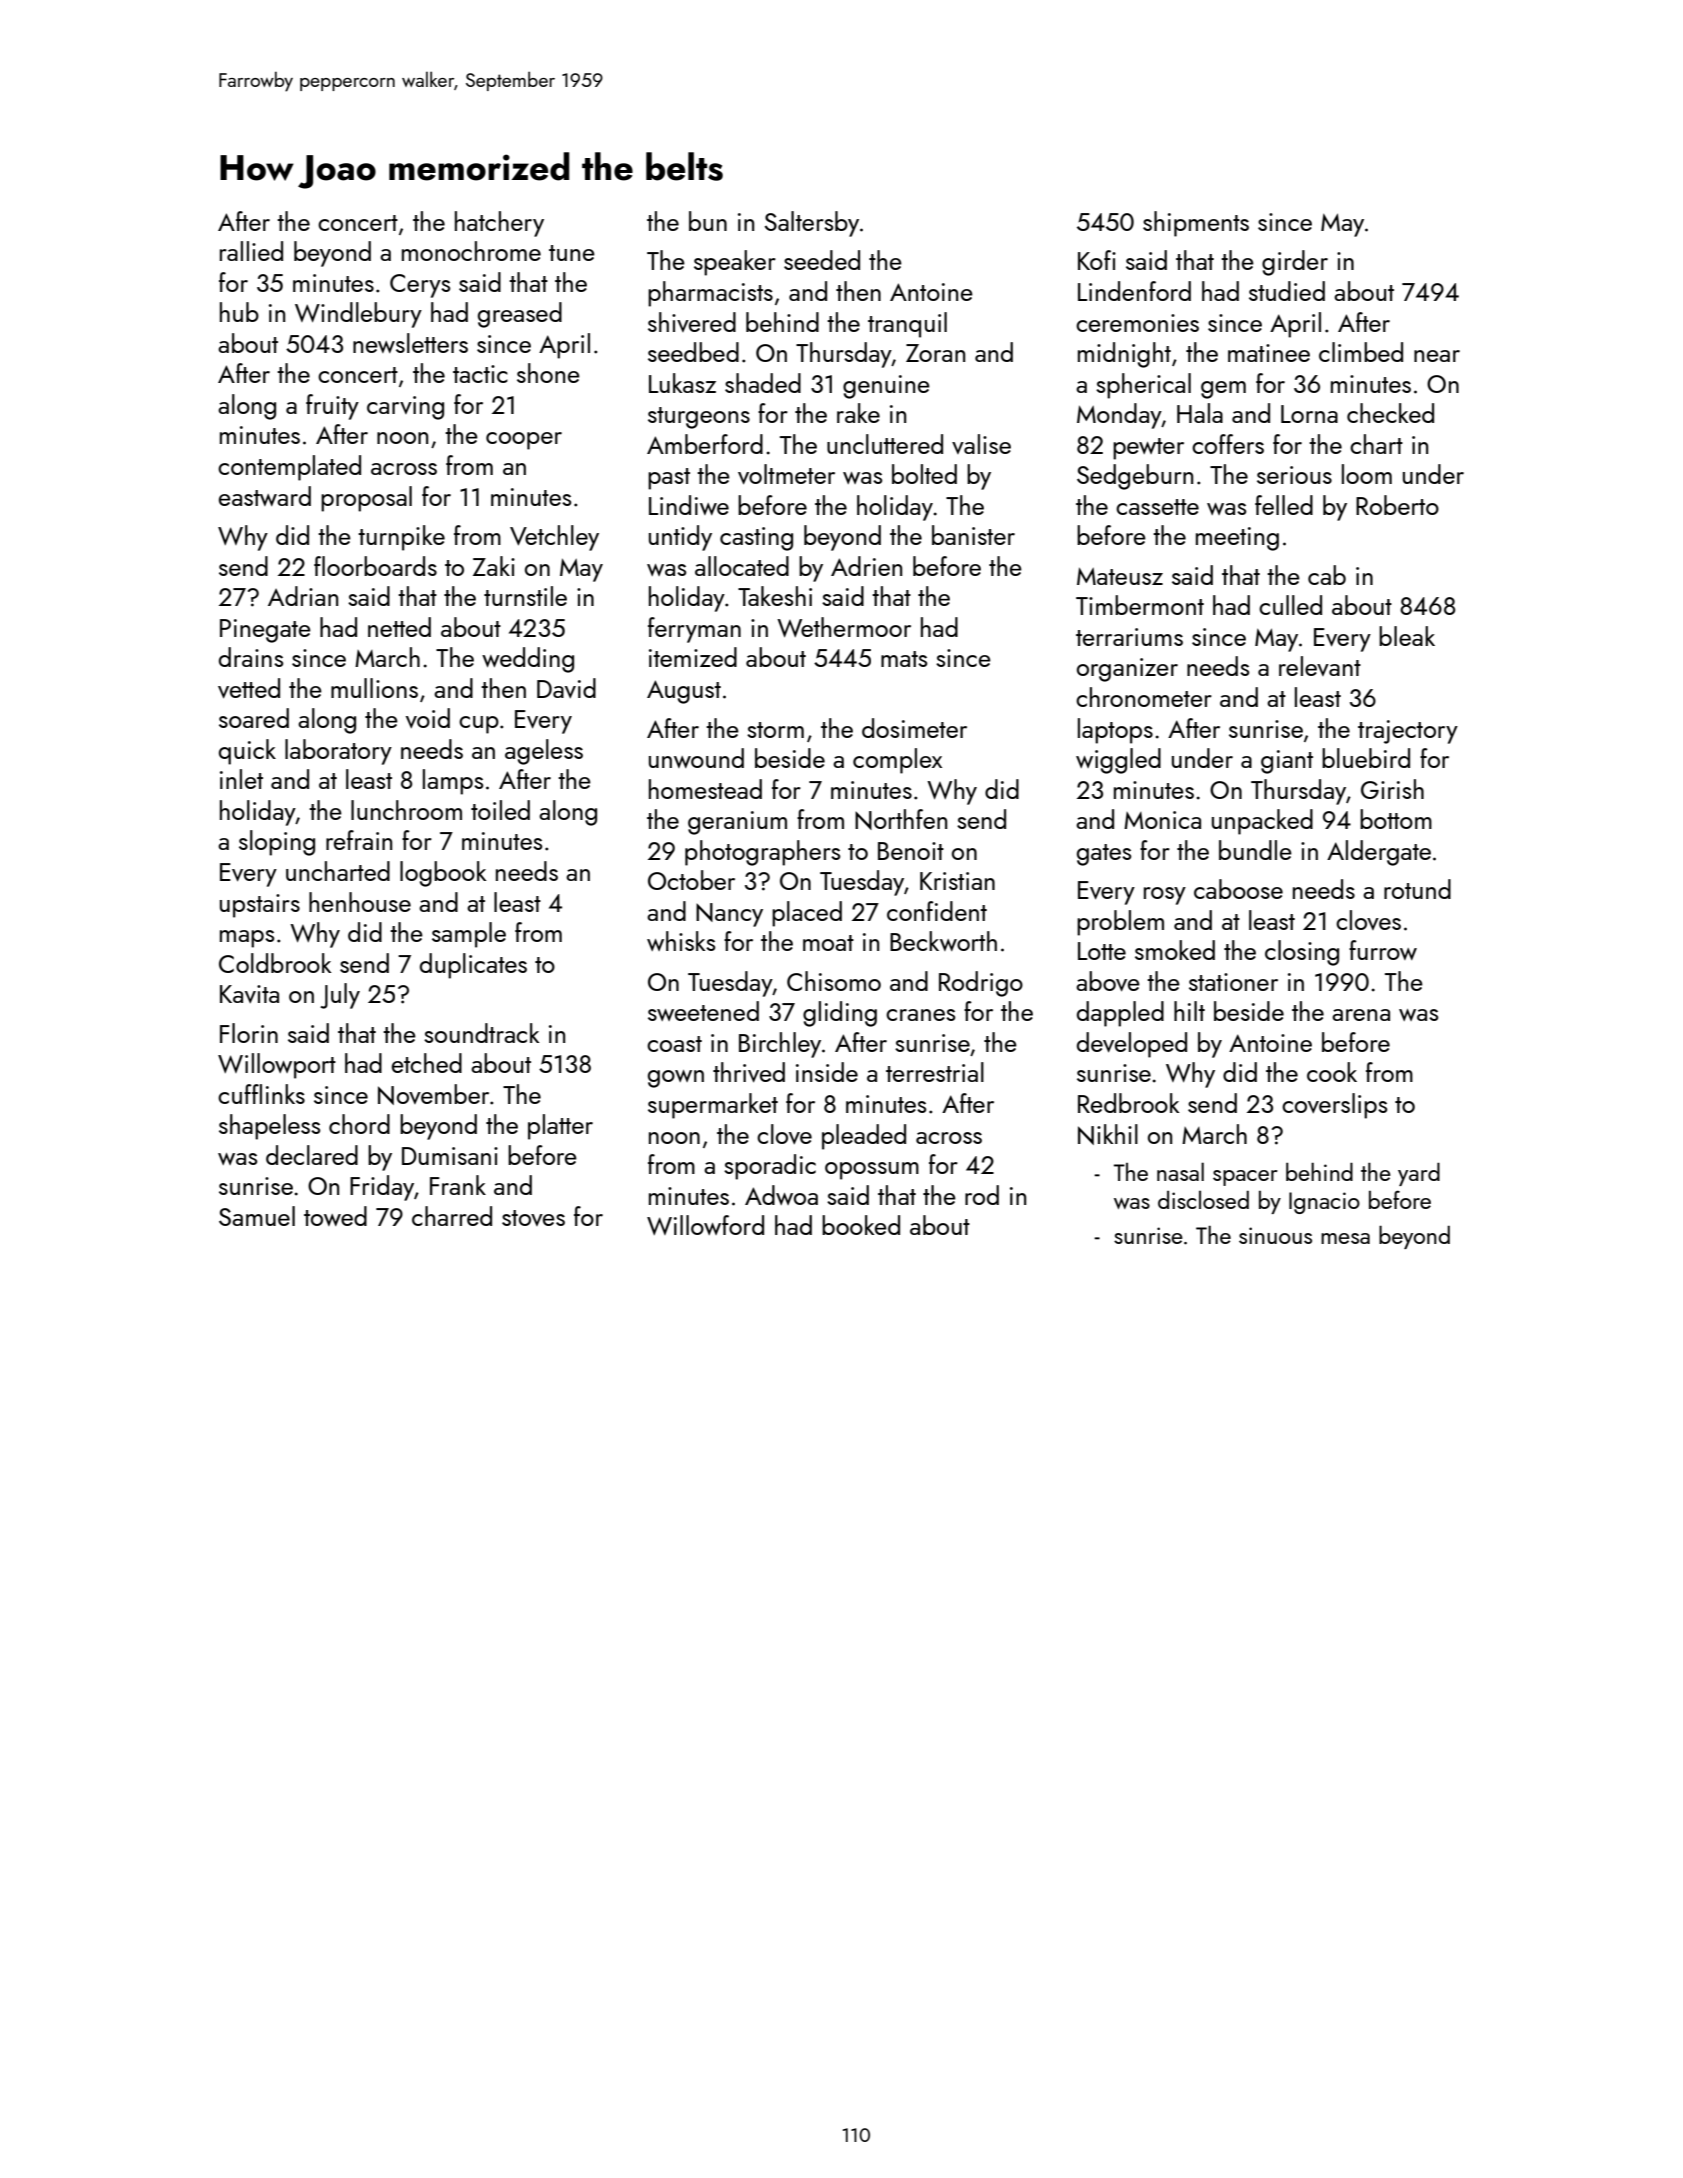  What do you see at coordinates (705, 1225) in the screenshot?
I see `Willowford` at bounding box center [705, 1225].
